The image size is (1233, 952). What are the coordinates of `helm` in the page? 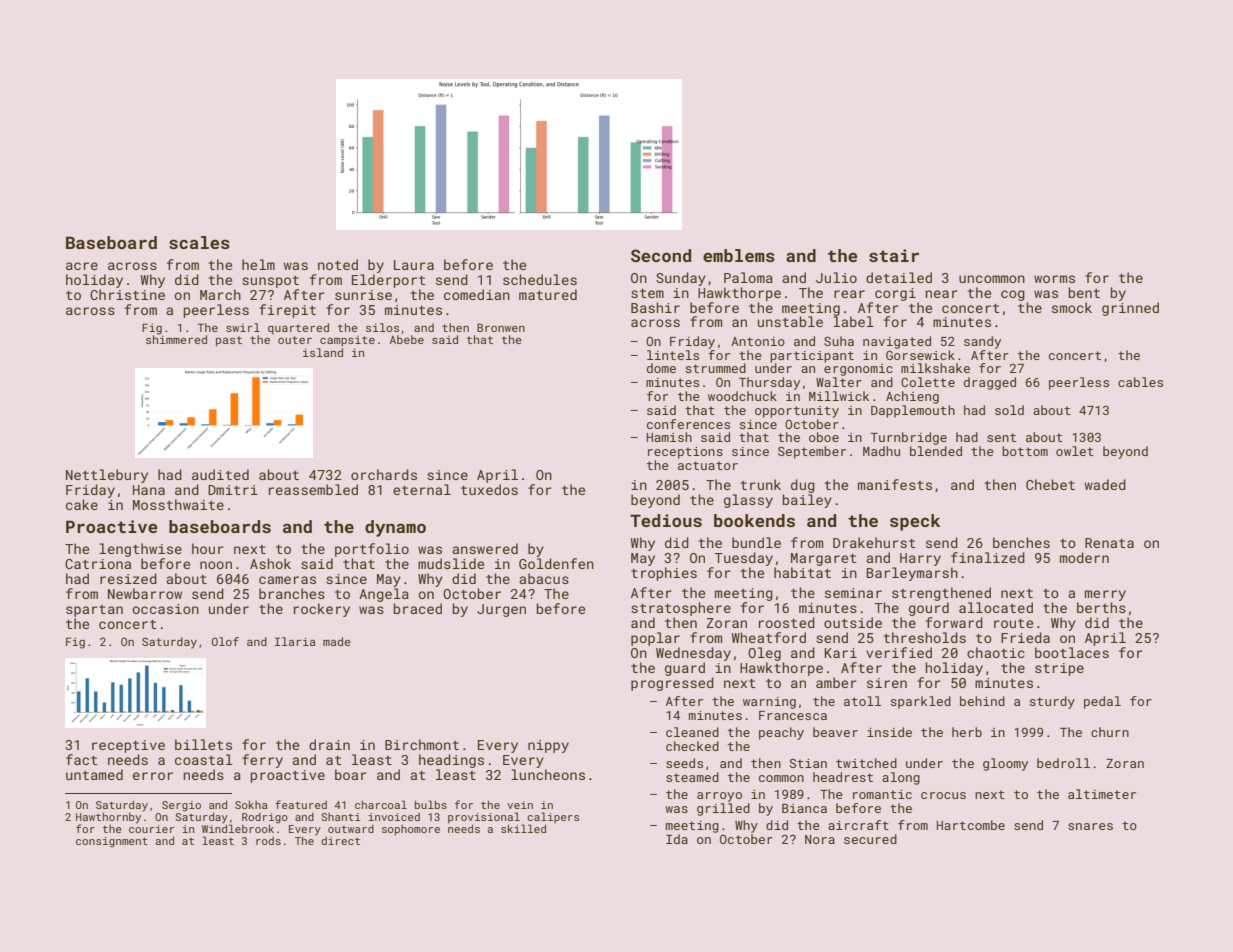 It's located at (258, 264).
